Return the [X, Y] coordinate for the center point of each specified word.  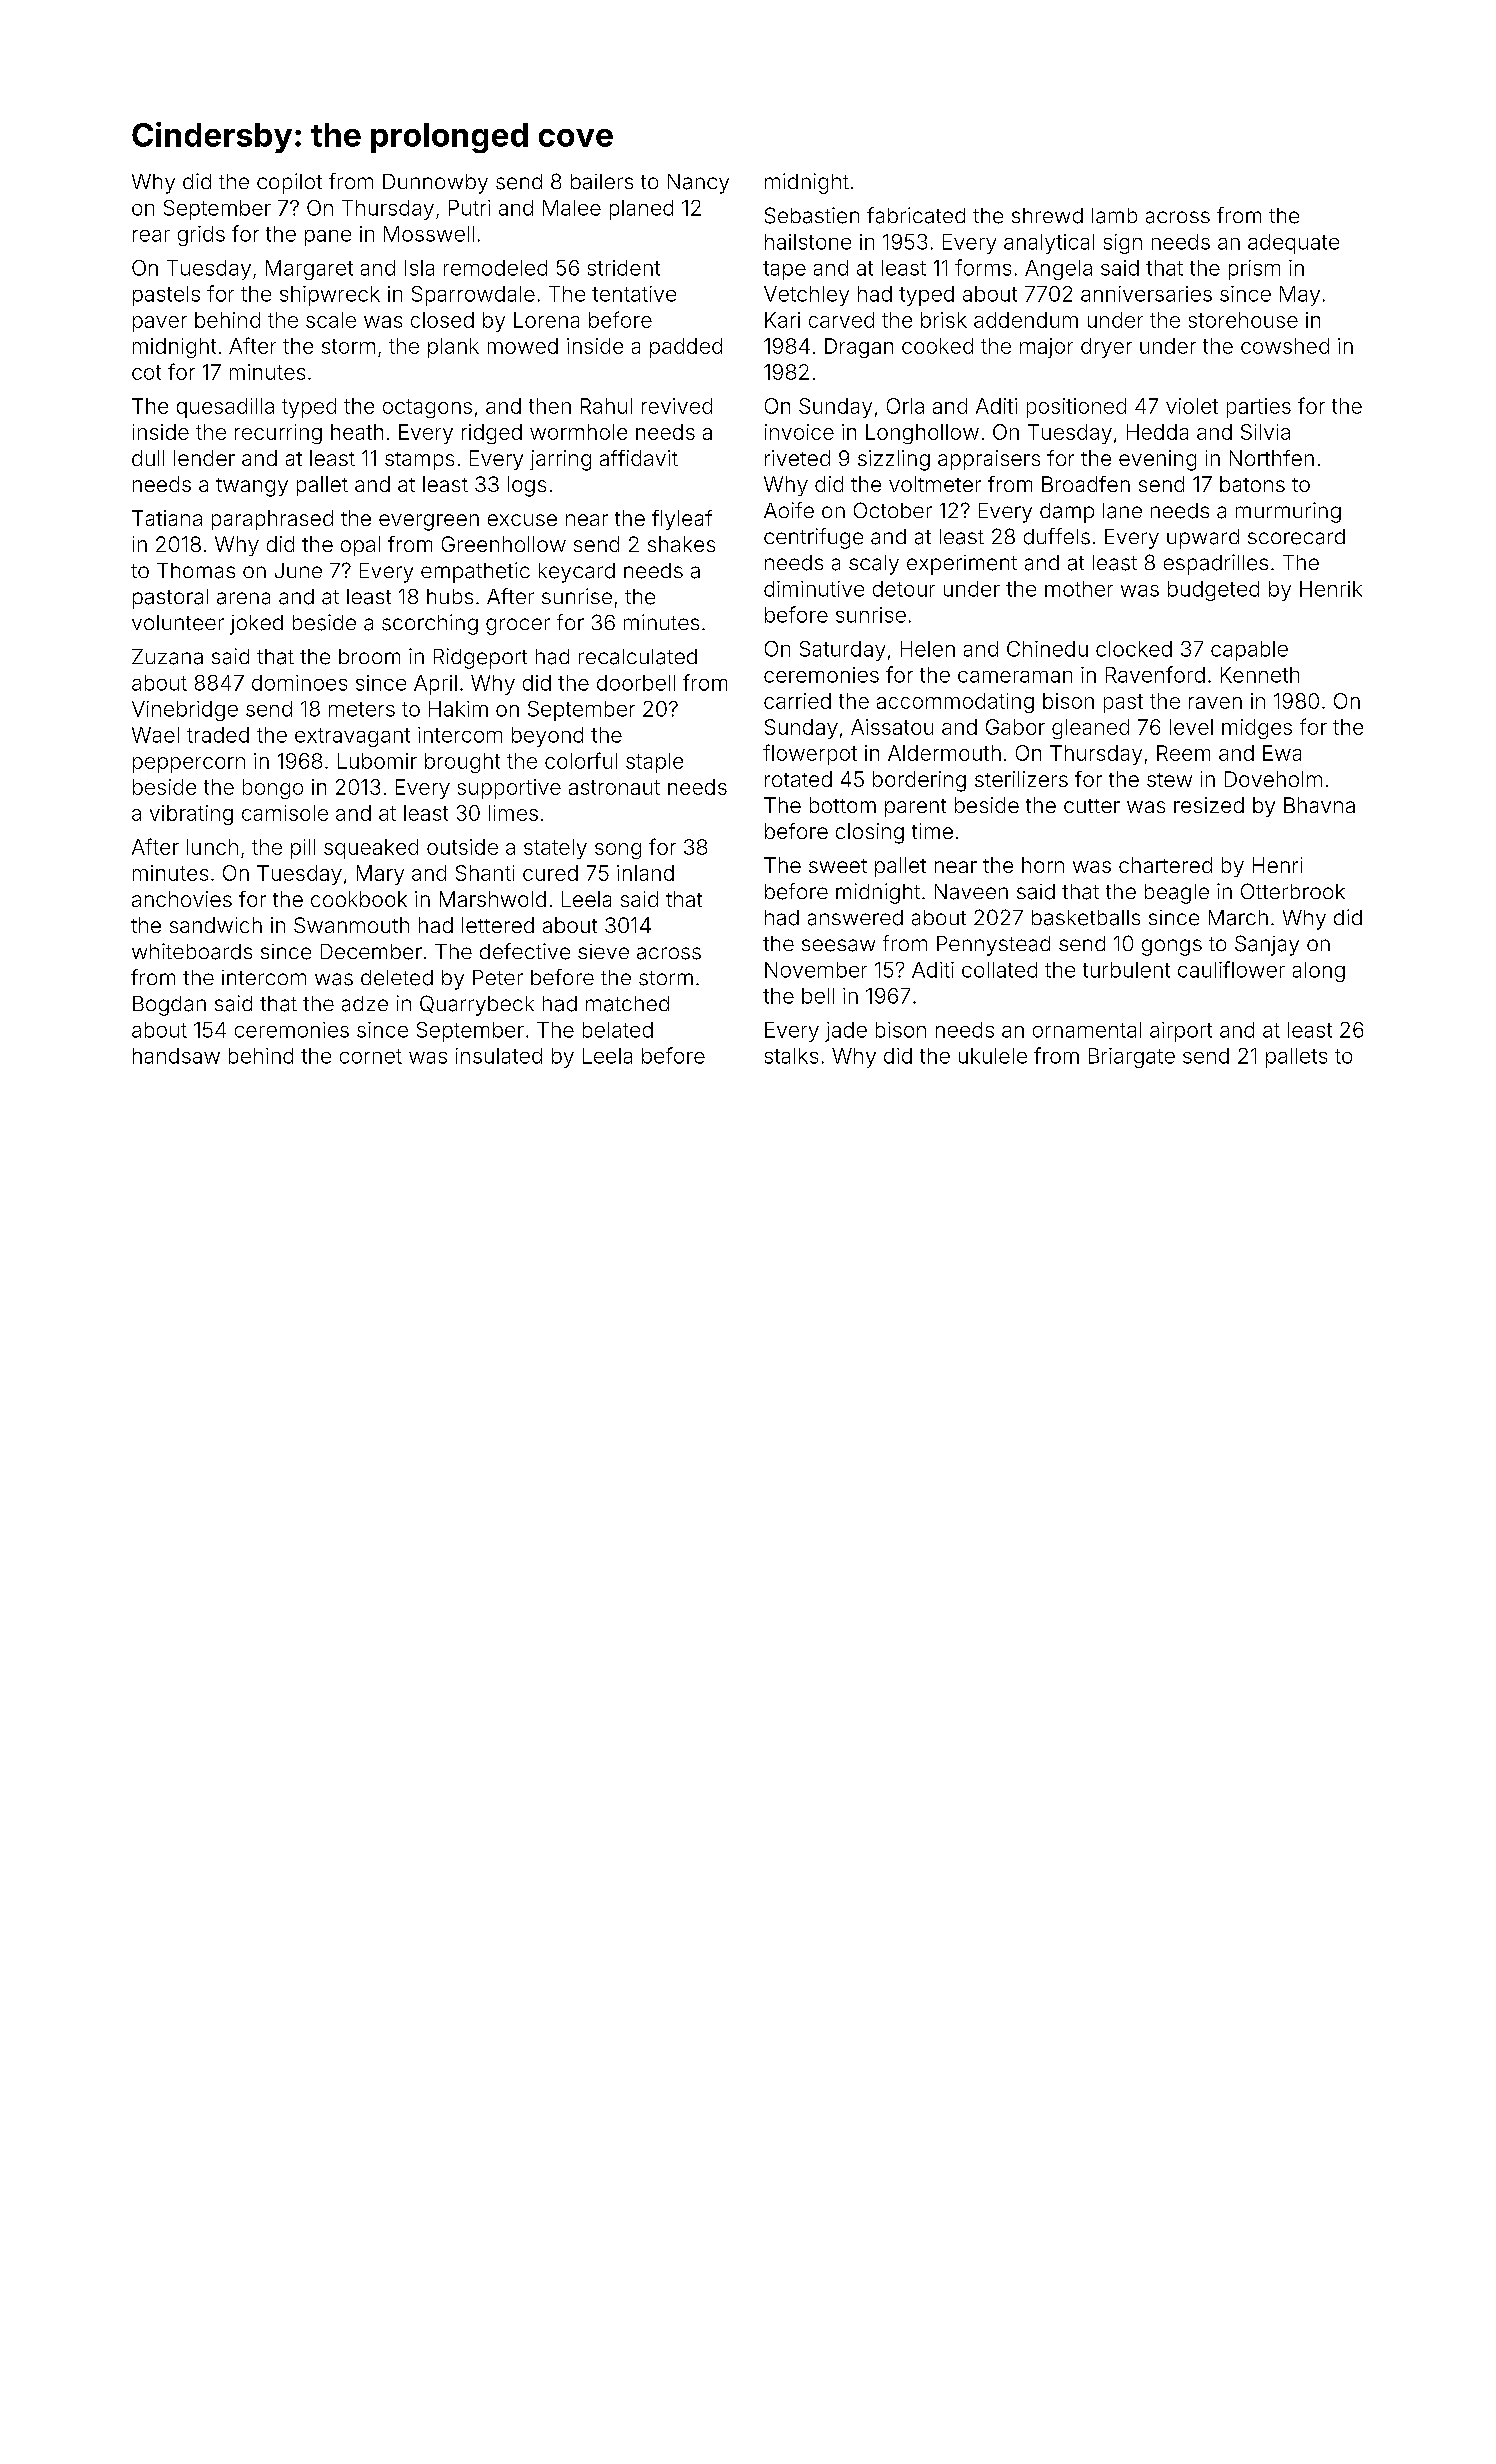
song [618, 851]
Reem [1183, 753]
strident [624, 268]
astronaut [614, 787]
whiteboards [192, 951]
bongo [273, 789]
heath [357, 432]
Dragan [859, 348]
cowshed [1285, 346]
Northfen [1272, 458]
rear [151, 236]
